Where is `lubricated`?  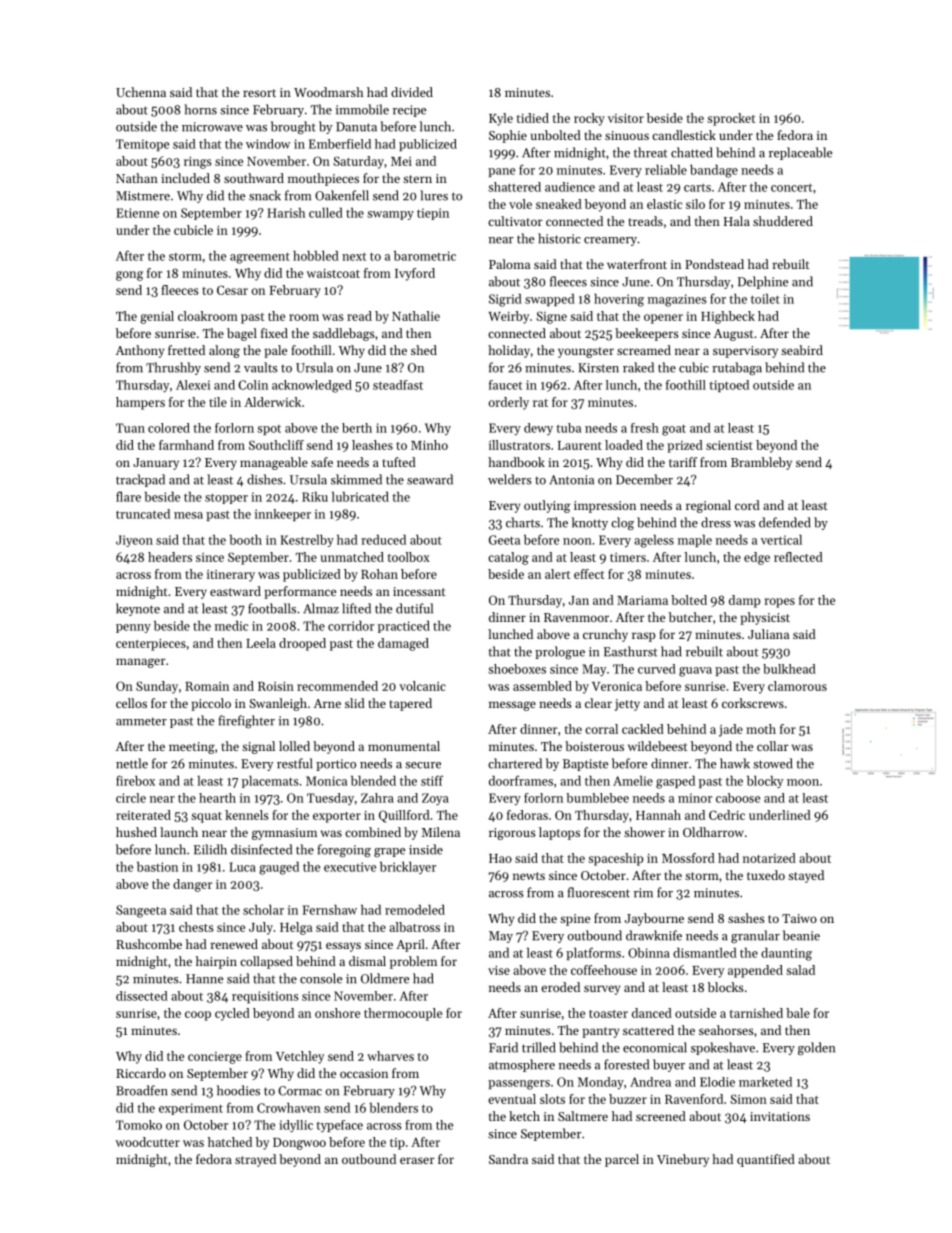 lubricated is located at coordinates (360, 497).
